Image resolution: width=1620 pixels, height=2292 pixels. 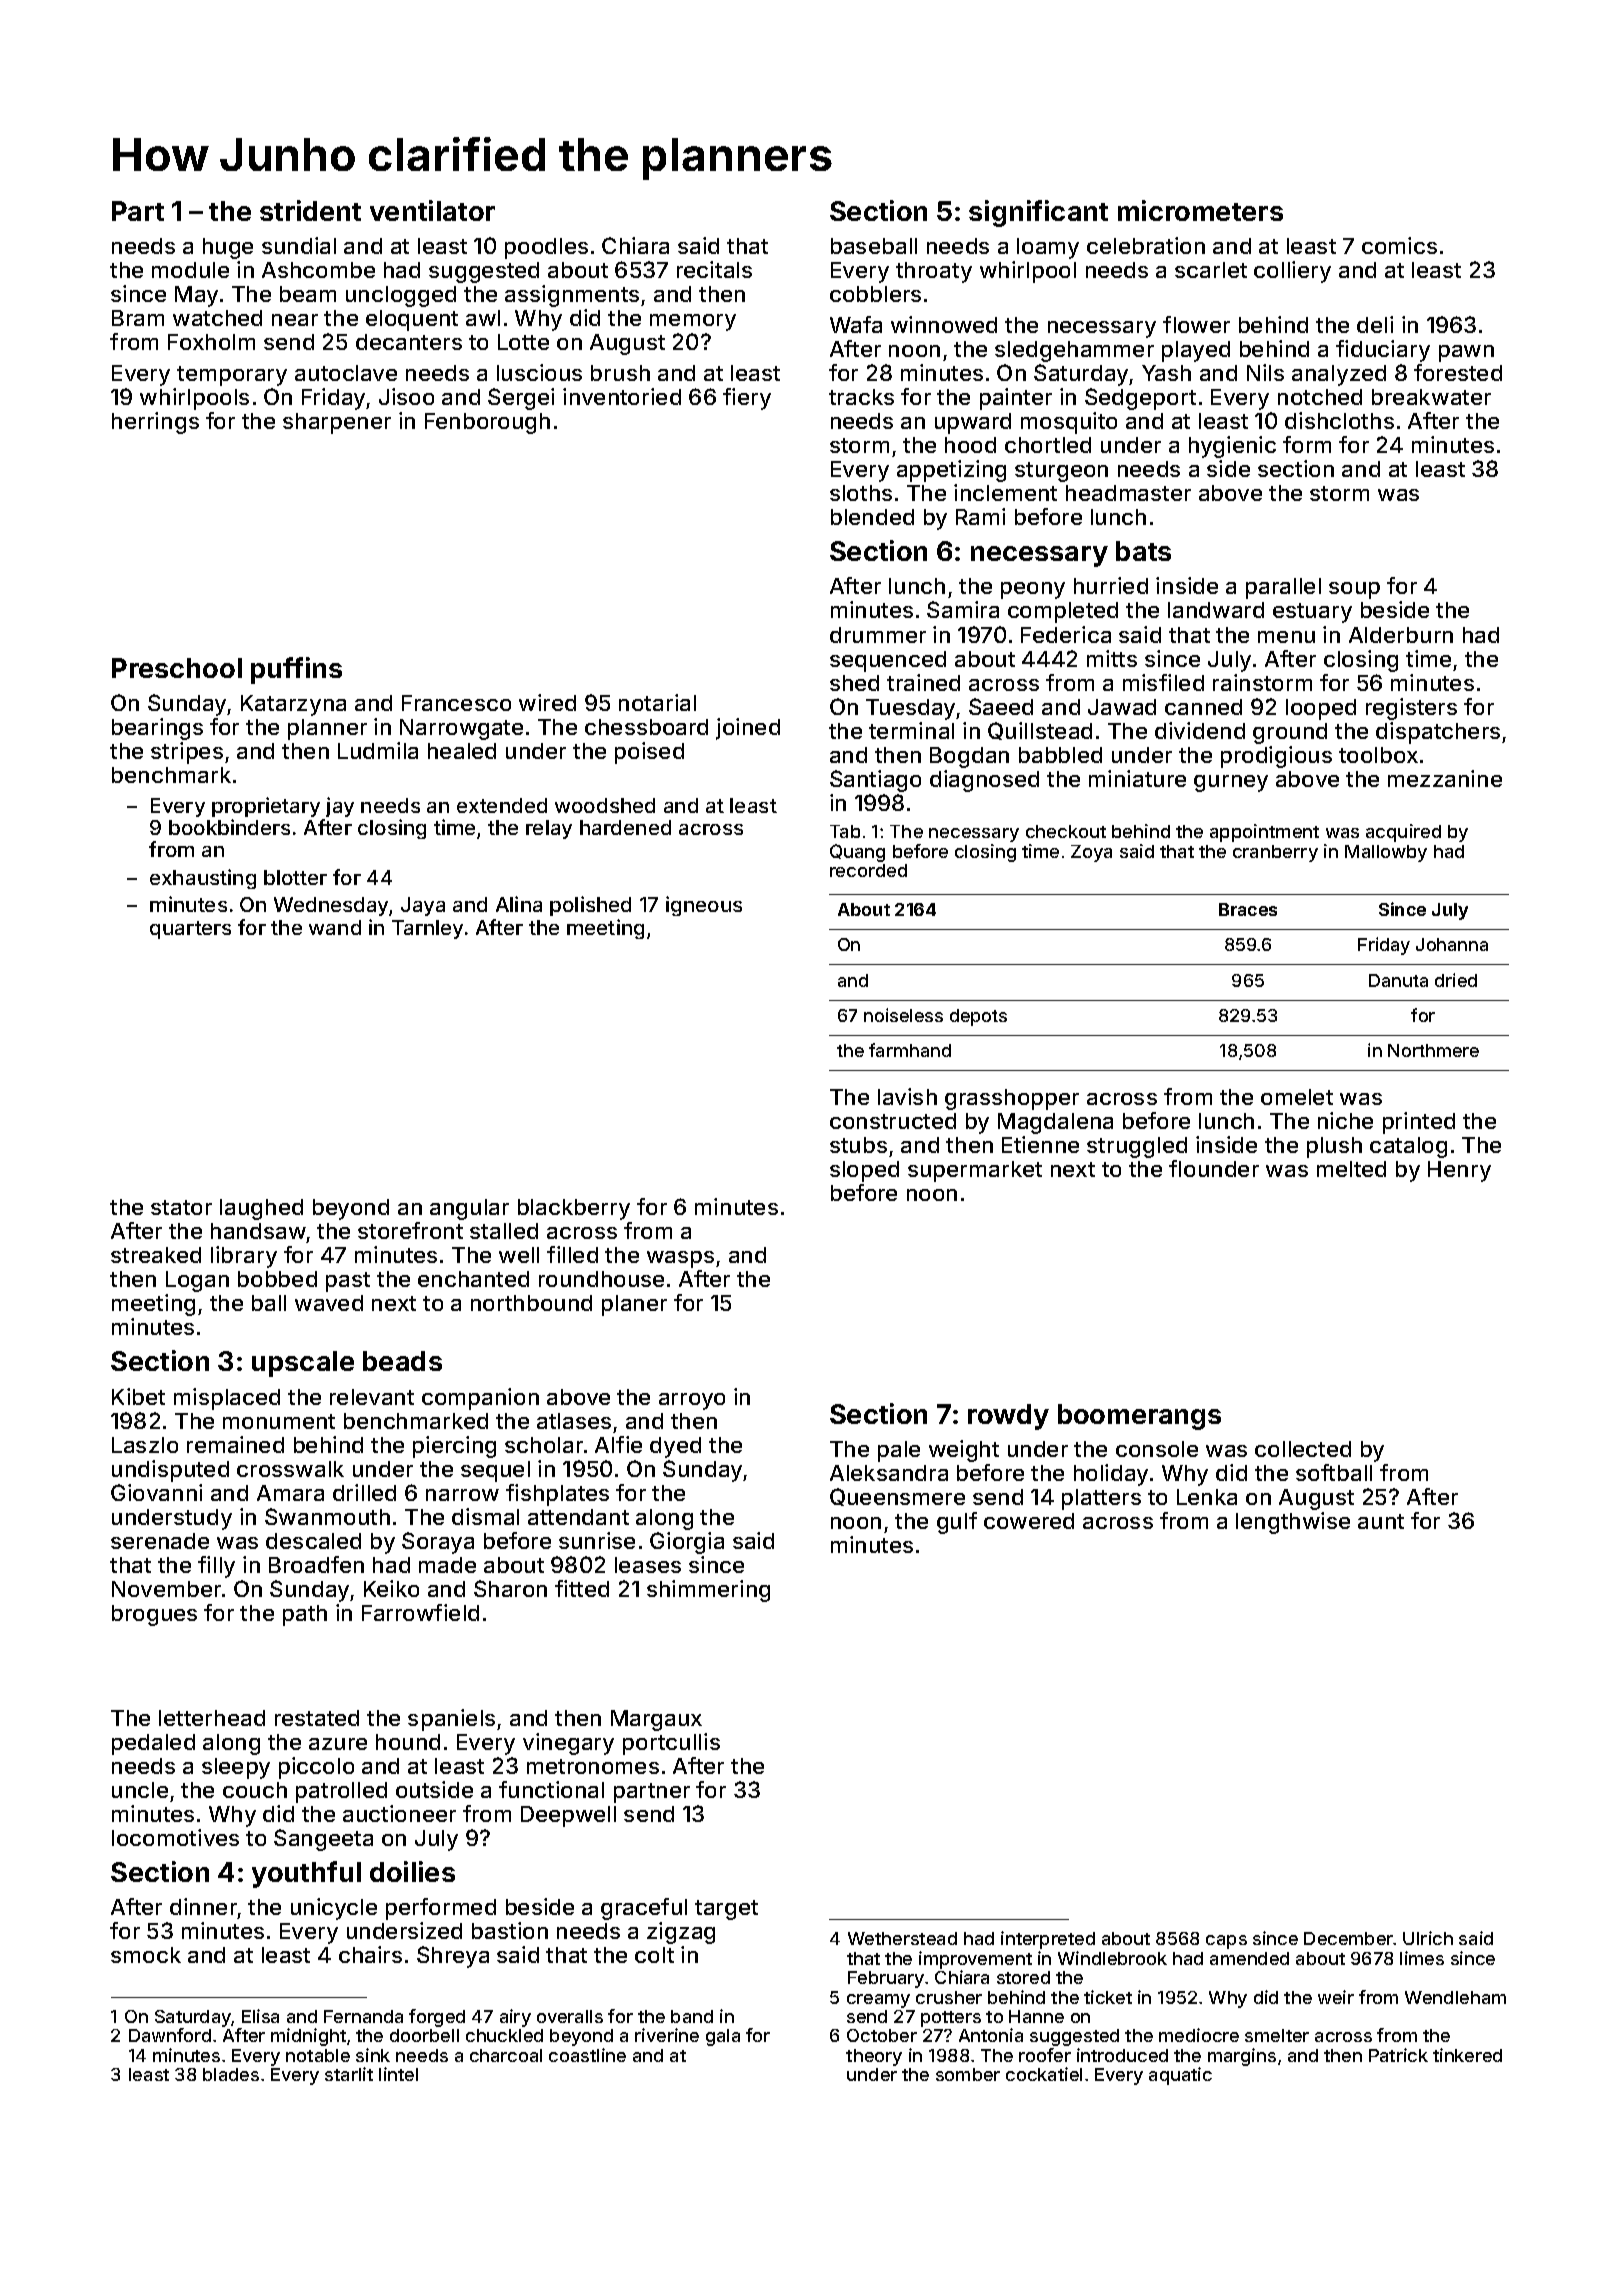 What do you see at coordinates (334, 1909) in the page?
I see `unicycle` at bounding box center [334, 1909].
